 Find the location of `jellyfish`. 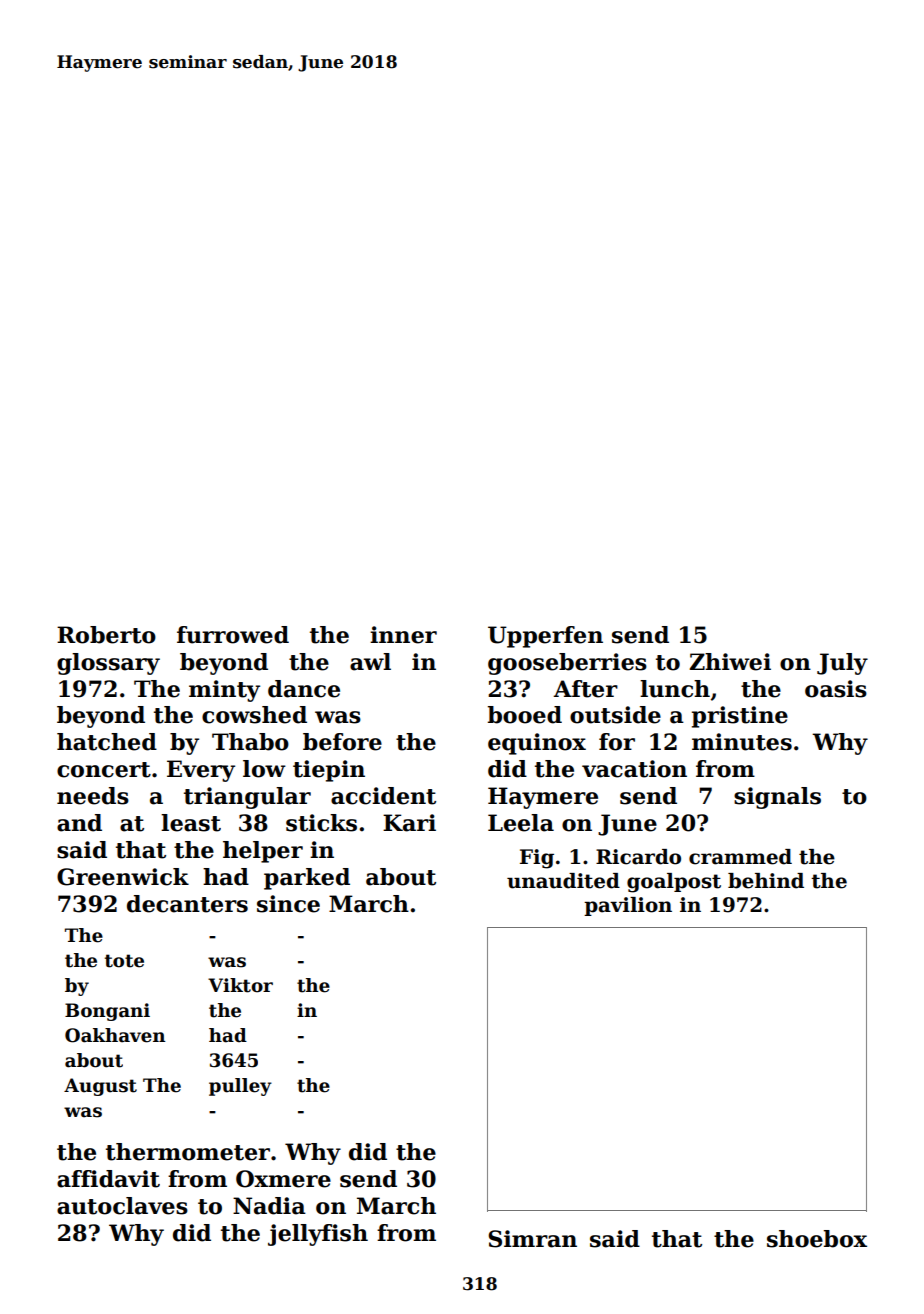

jellyfish is located at coordinates (318, 1235).
